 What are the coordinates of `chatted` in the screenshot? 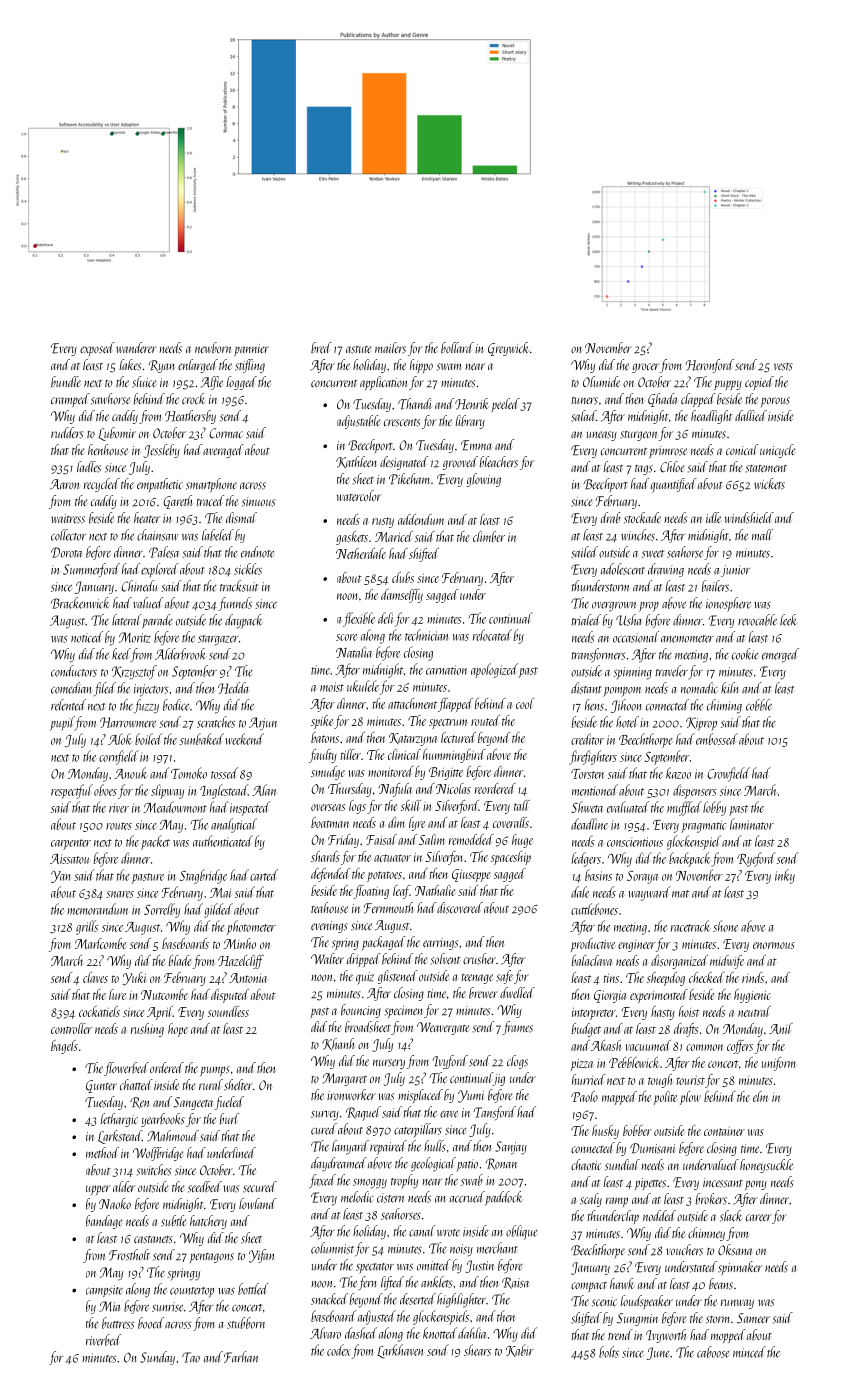 It's located at (136, 1084).
